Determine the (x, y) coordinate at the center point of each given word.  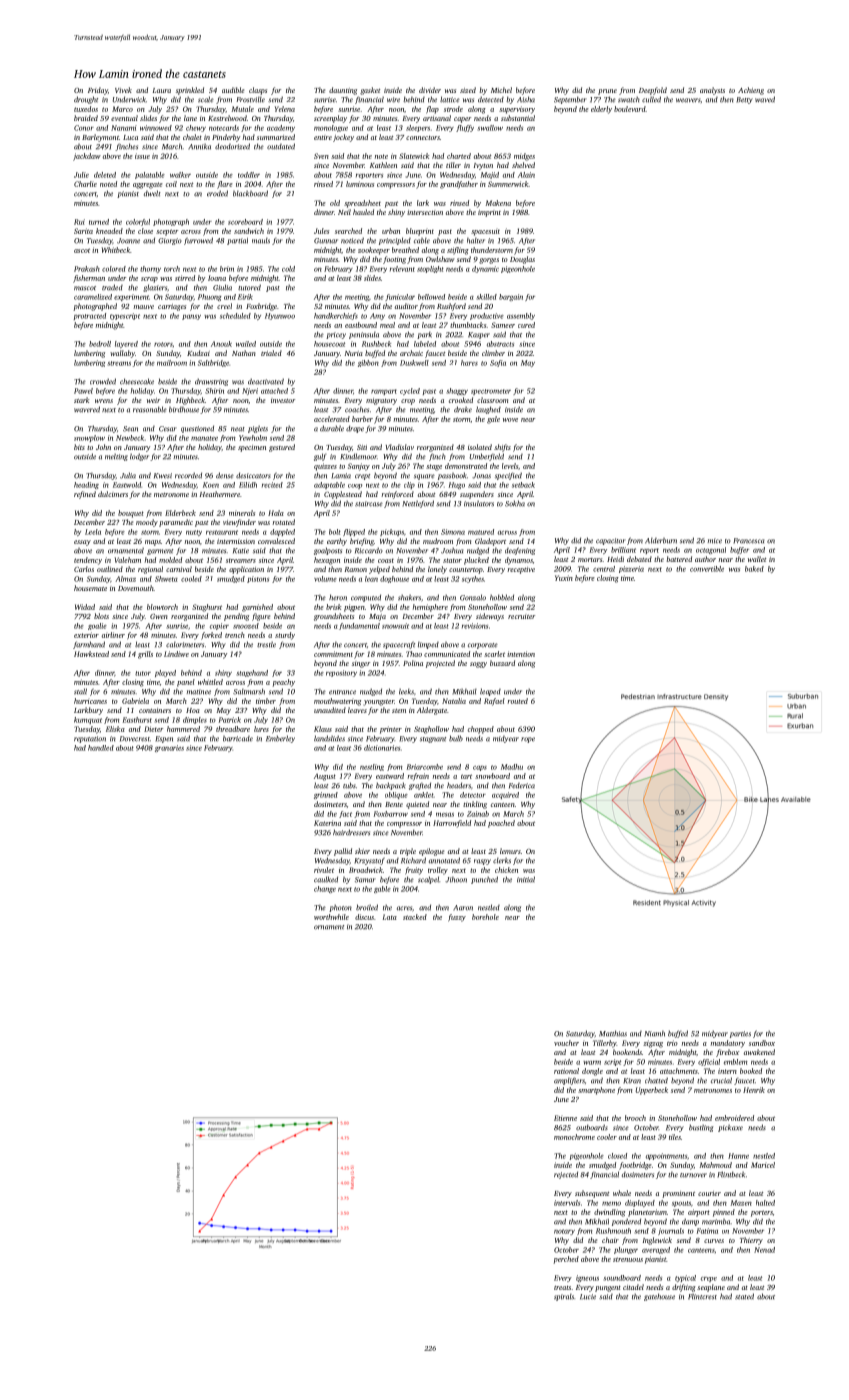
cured (526, 325)
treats (562, 1288)
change (325, 889)
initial (526, 879)
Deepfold (653, 91)
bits (79, 447)
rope (528, 740)
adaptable (329, 485)
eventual (124, 118)
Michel (501, 90)
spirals (564, 1297)
